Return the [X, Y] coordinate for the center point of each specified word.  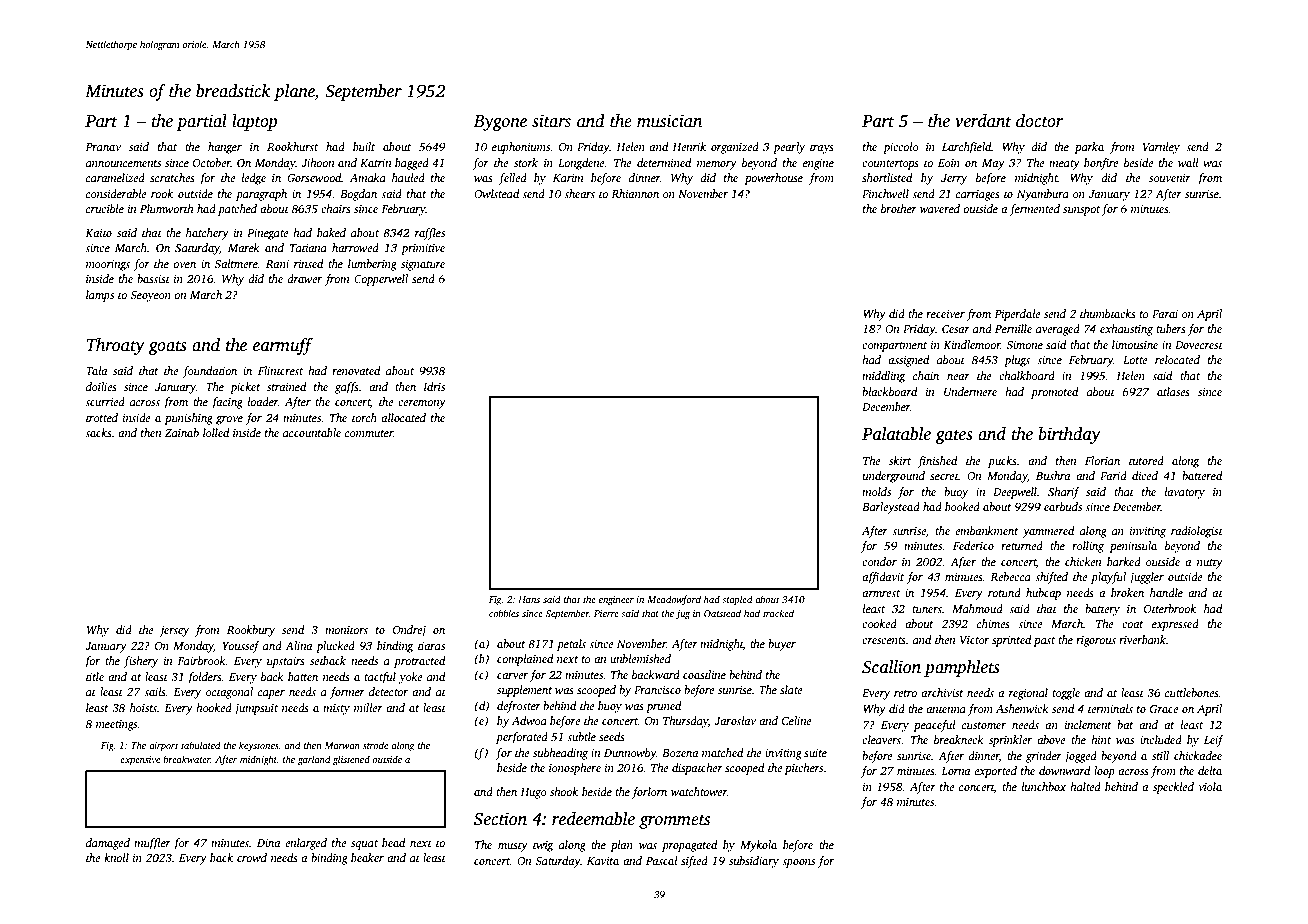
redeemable [593, 819]
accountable [312, 432]
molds [876, 491]
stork [526, 162]
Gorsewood [314, 177]
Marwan [342, 745]
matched [722, 752]
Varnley [1161, 148]
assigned [908, 361]
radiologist [1197, 532]
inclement [1088, 724]
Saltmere [236, 263]
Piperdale [1017, 315]
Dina [268, 843]
